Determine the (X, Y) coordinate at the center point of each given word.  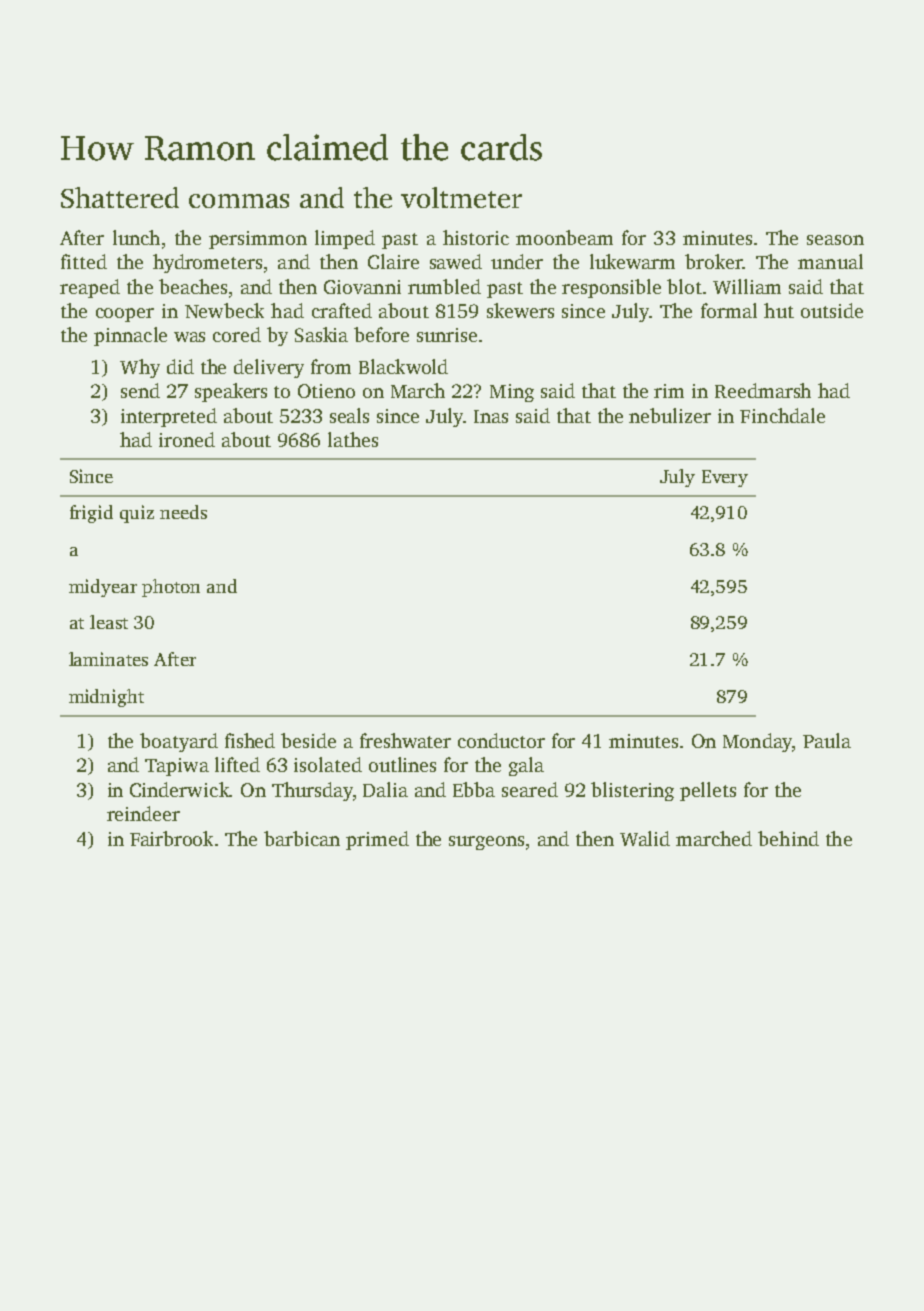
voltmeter (461, 197)
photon (171, 588)
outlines (402, 764)
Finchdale (782, 415)
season (835, 240)
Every (725, 478)
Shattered (120, 197)
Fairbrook (171, 838)
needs (183, 512)
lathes (353, 439)
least (109, 622)
